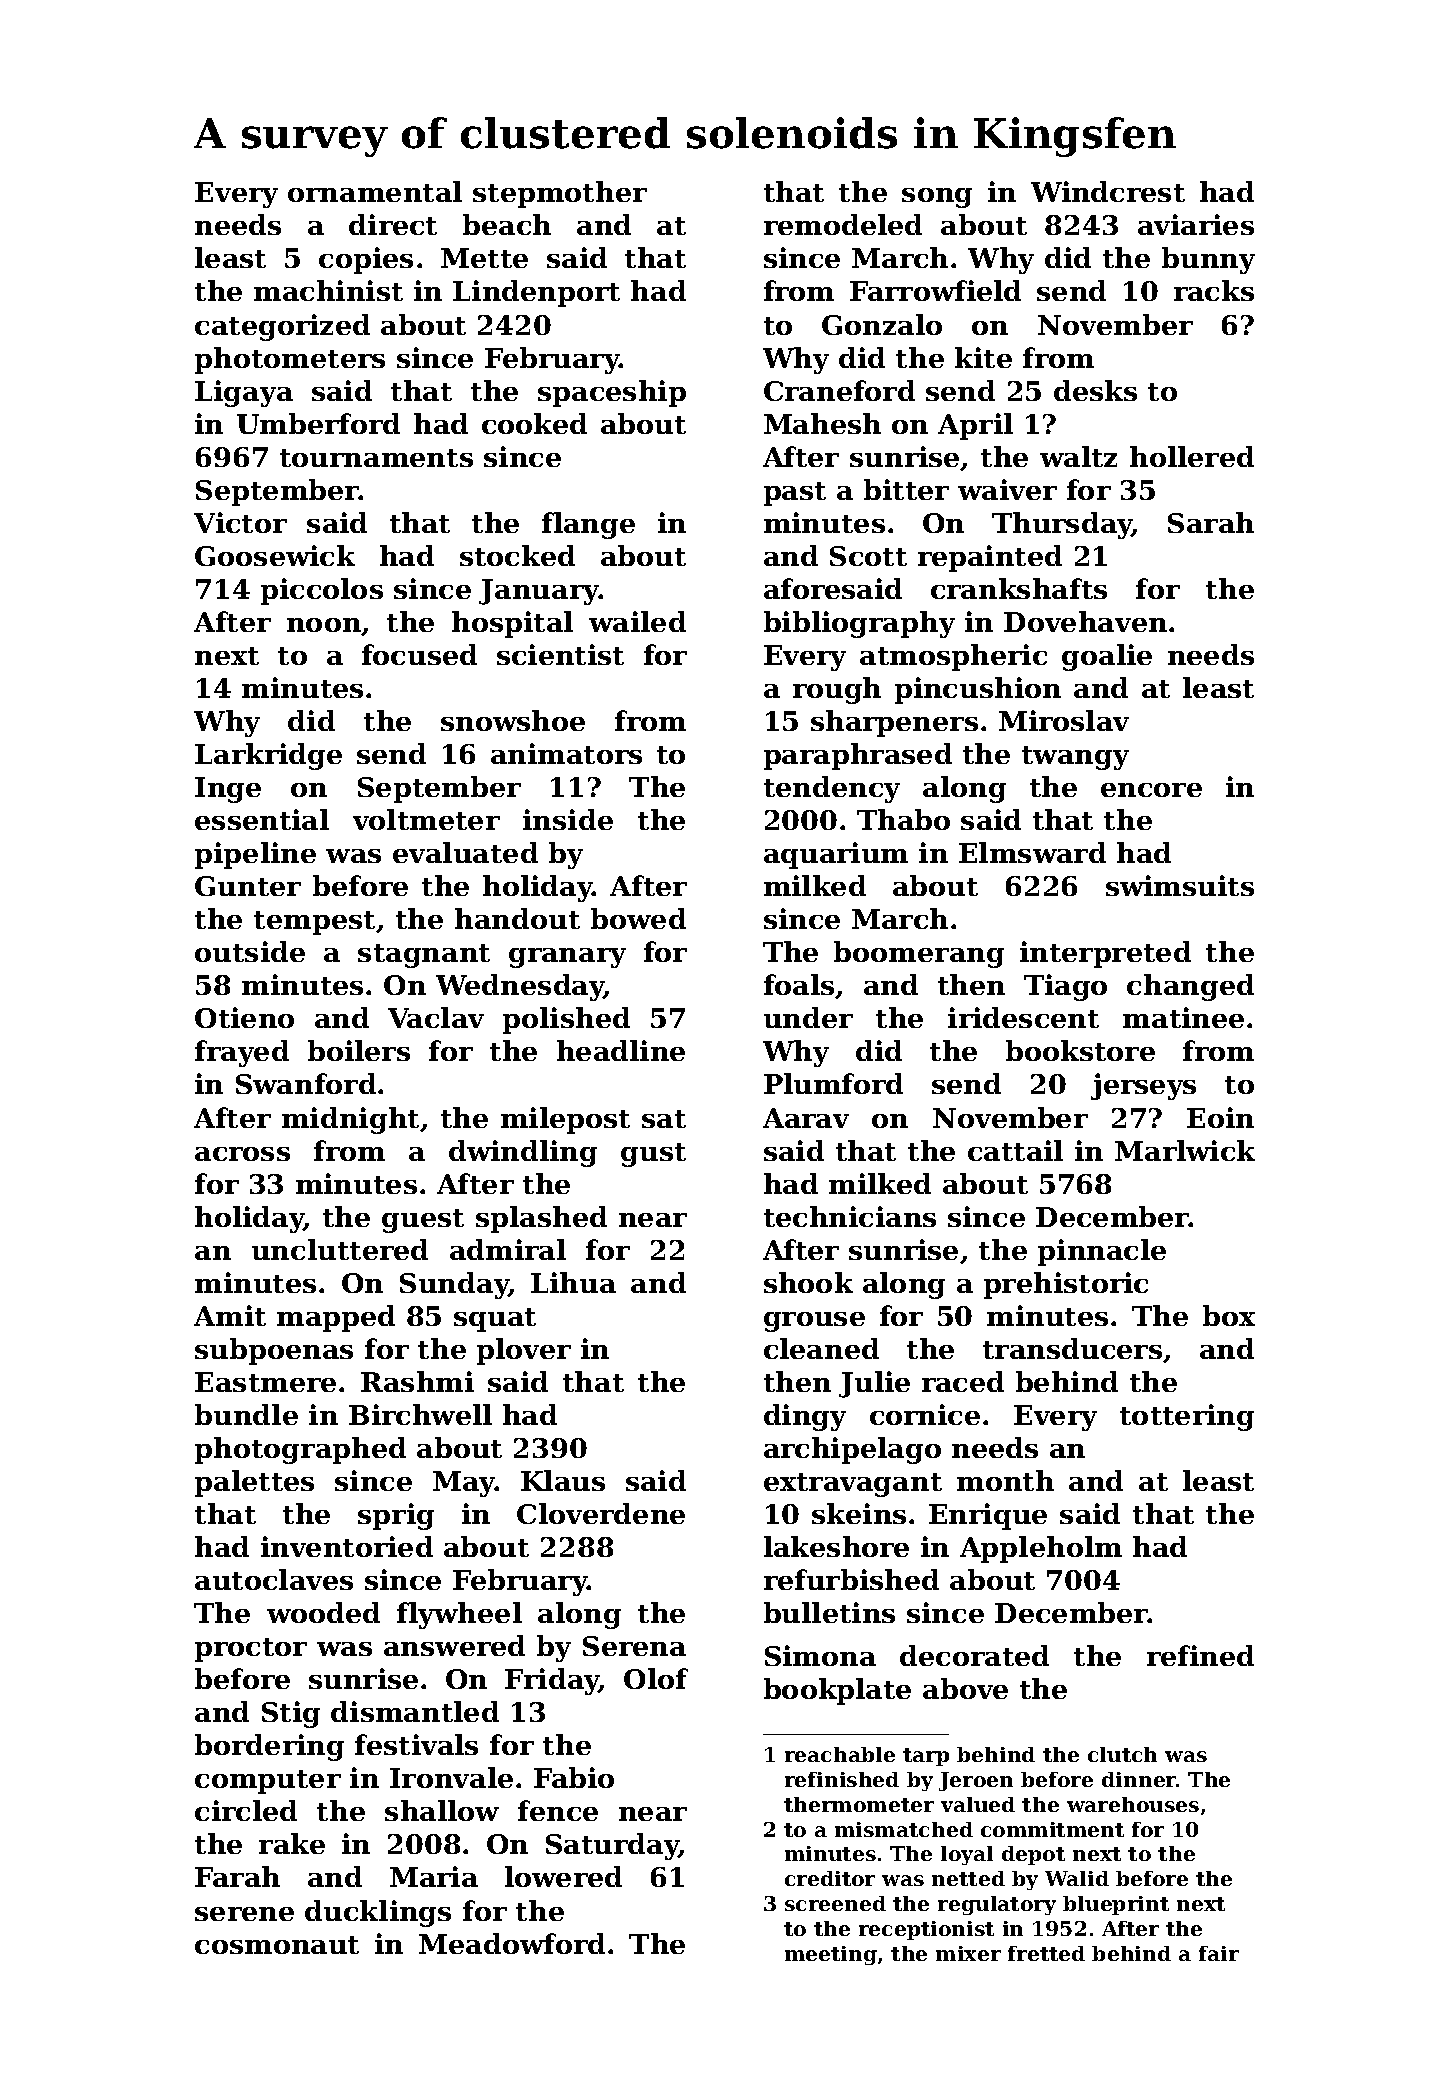 The width and height of the screenshot is (1450, 2100). What do you see at coordinates (566, 753) in the screenshot?
I see `animators` at bounding box center [566, 753].
